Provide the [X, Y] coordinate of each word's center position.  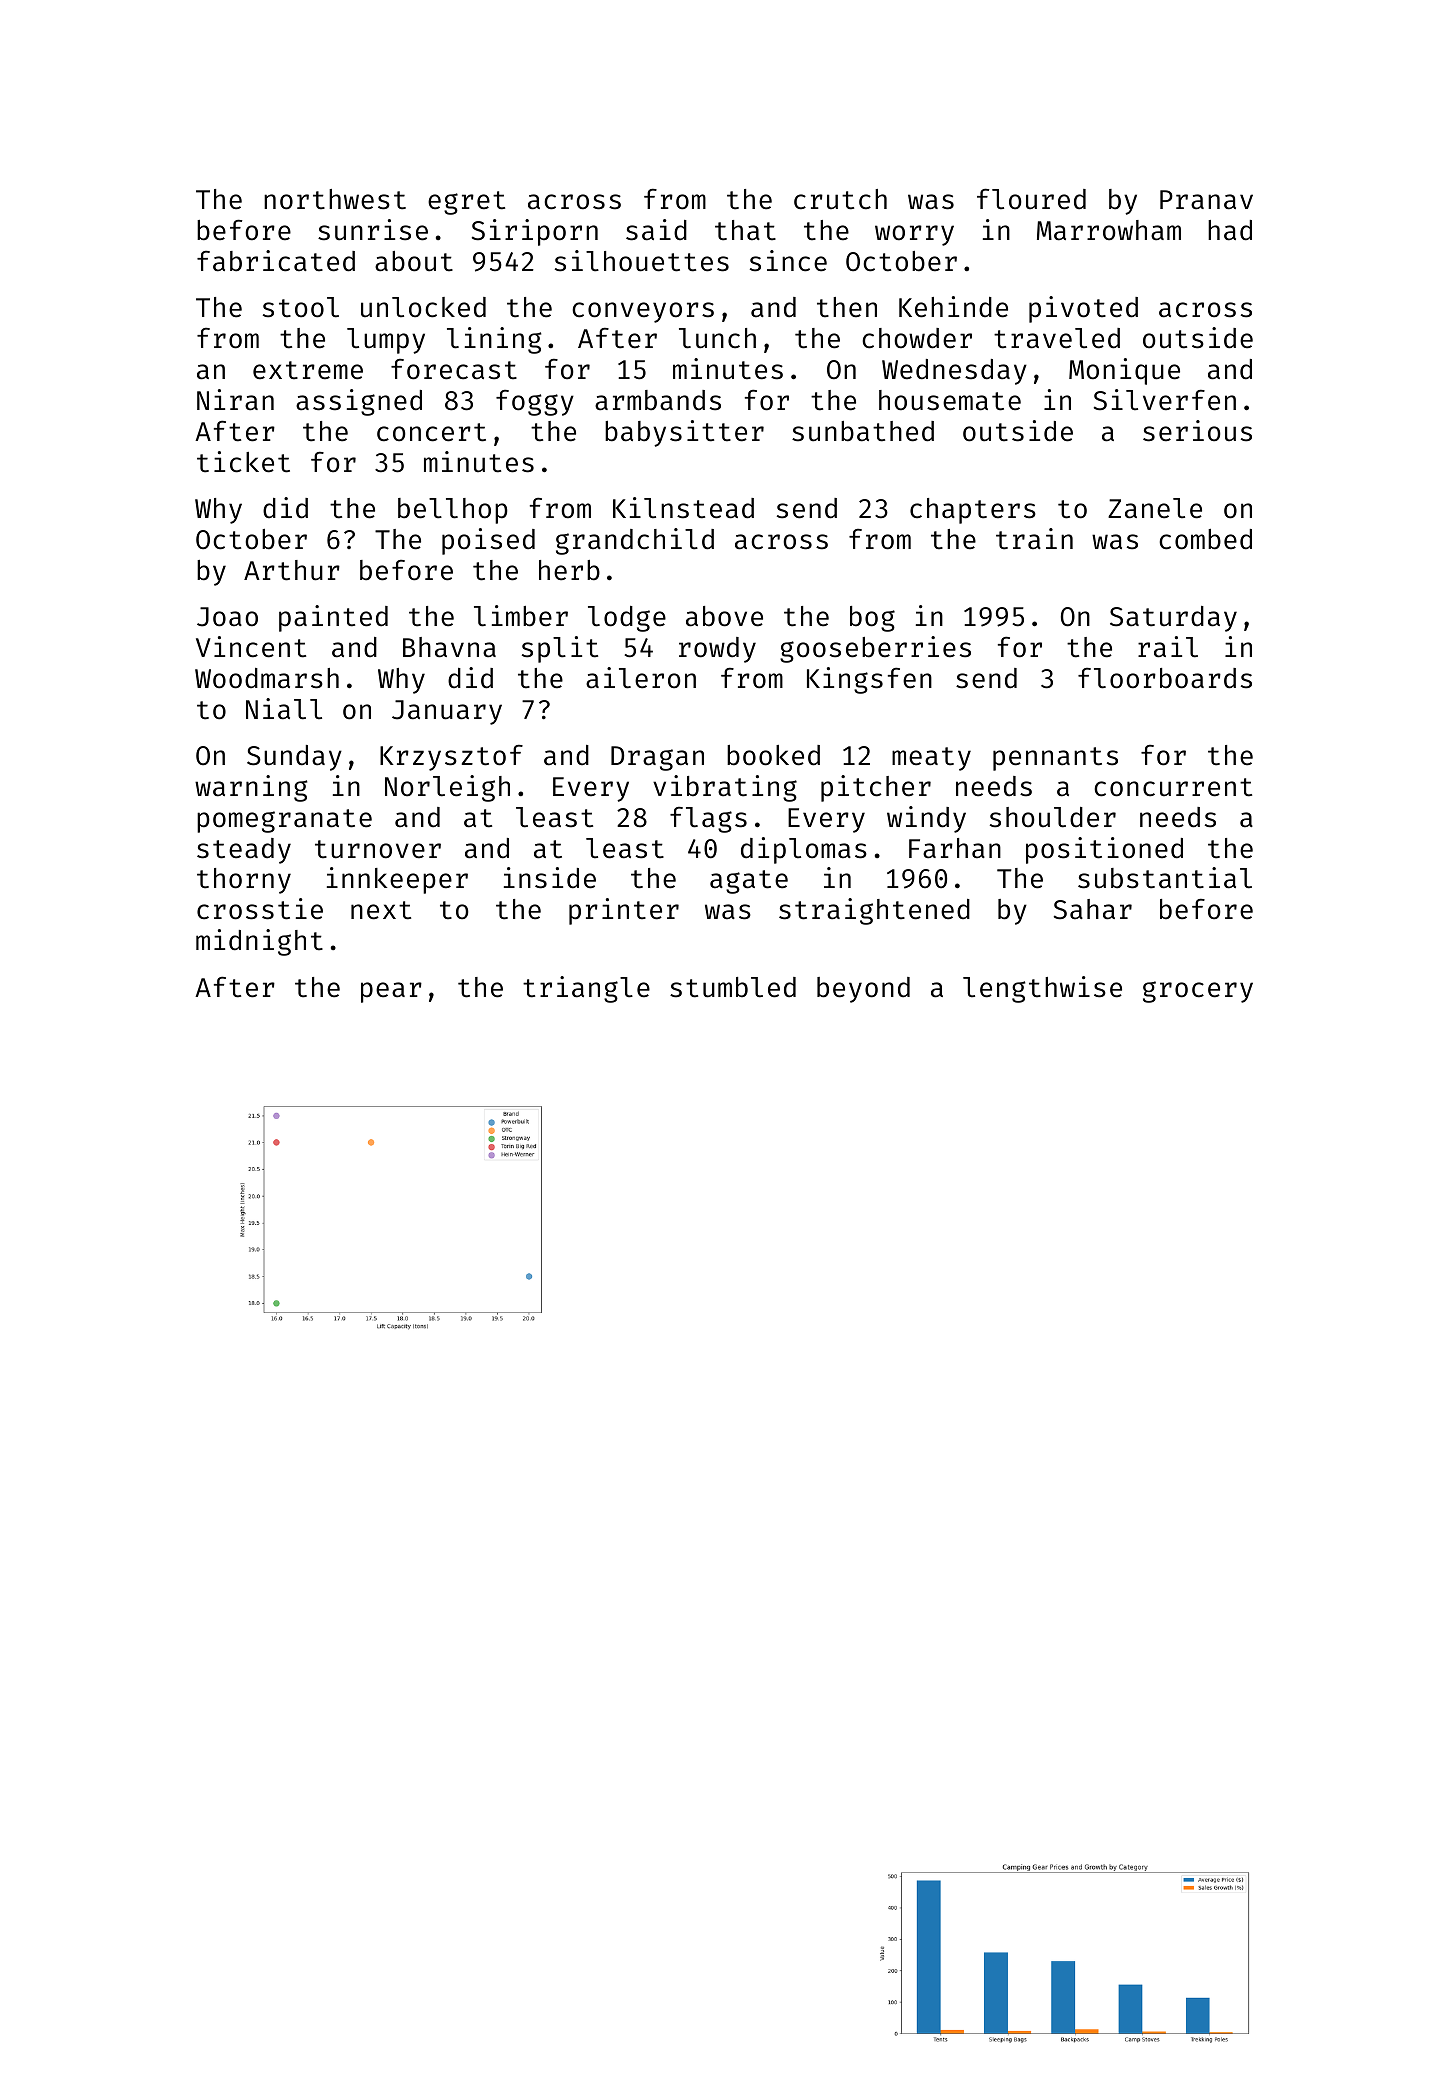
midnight [259, 942]
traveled [1057, 338]
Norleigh [447, 788]
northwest [335, 199]
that [745, 230]
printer [624, 911]
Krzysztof [451, 757]
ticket [243, 462]
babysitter [684, 433]
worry [914, 235]
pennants [1055, 759]
